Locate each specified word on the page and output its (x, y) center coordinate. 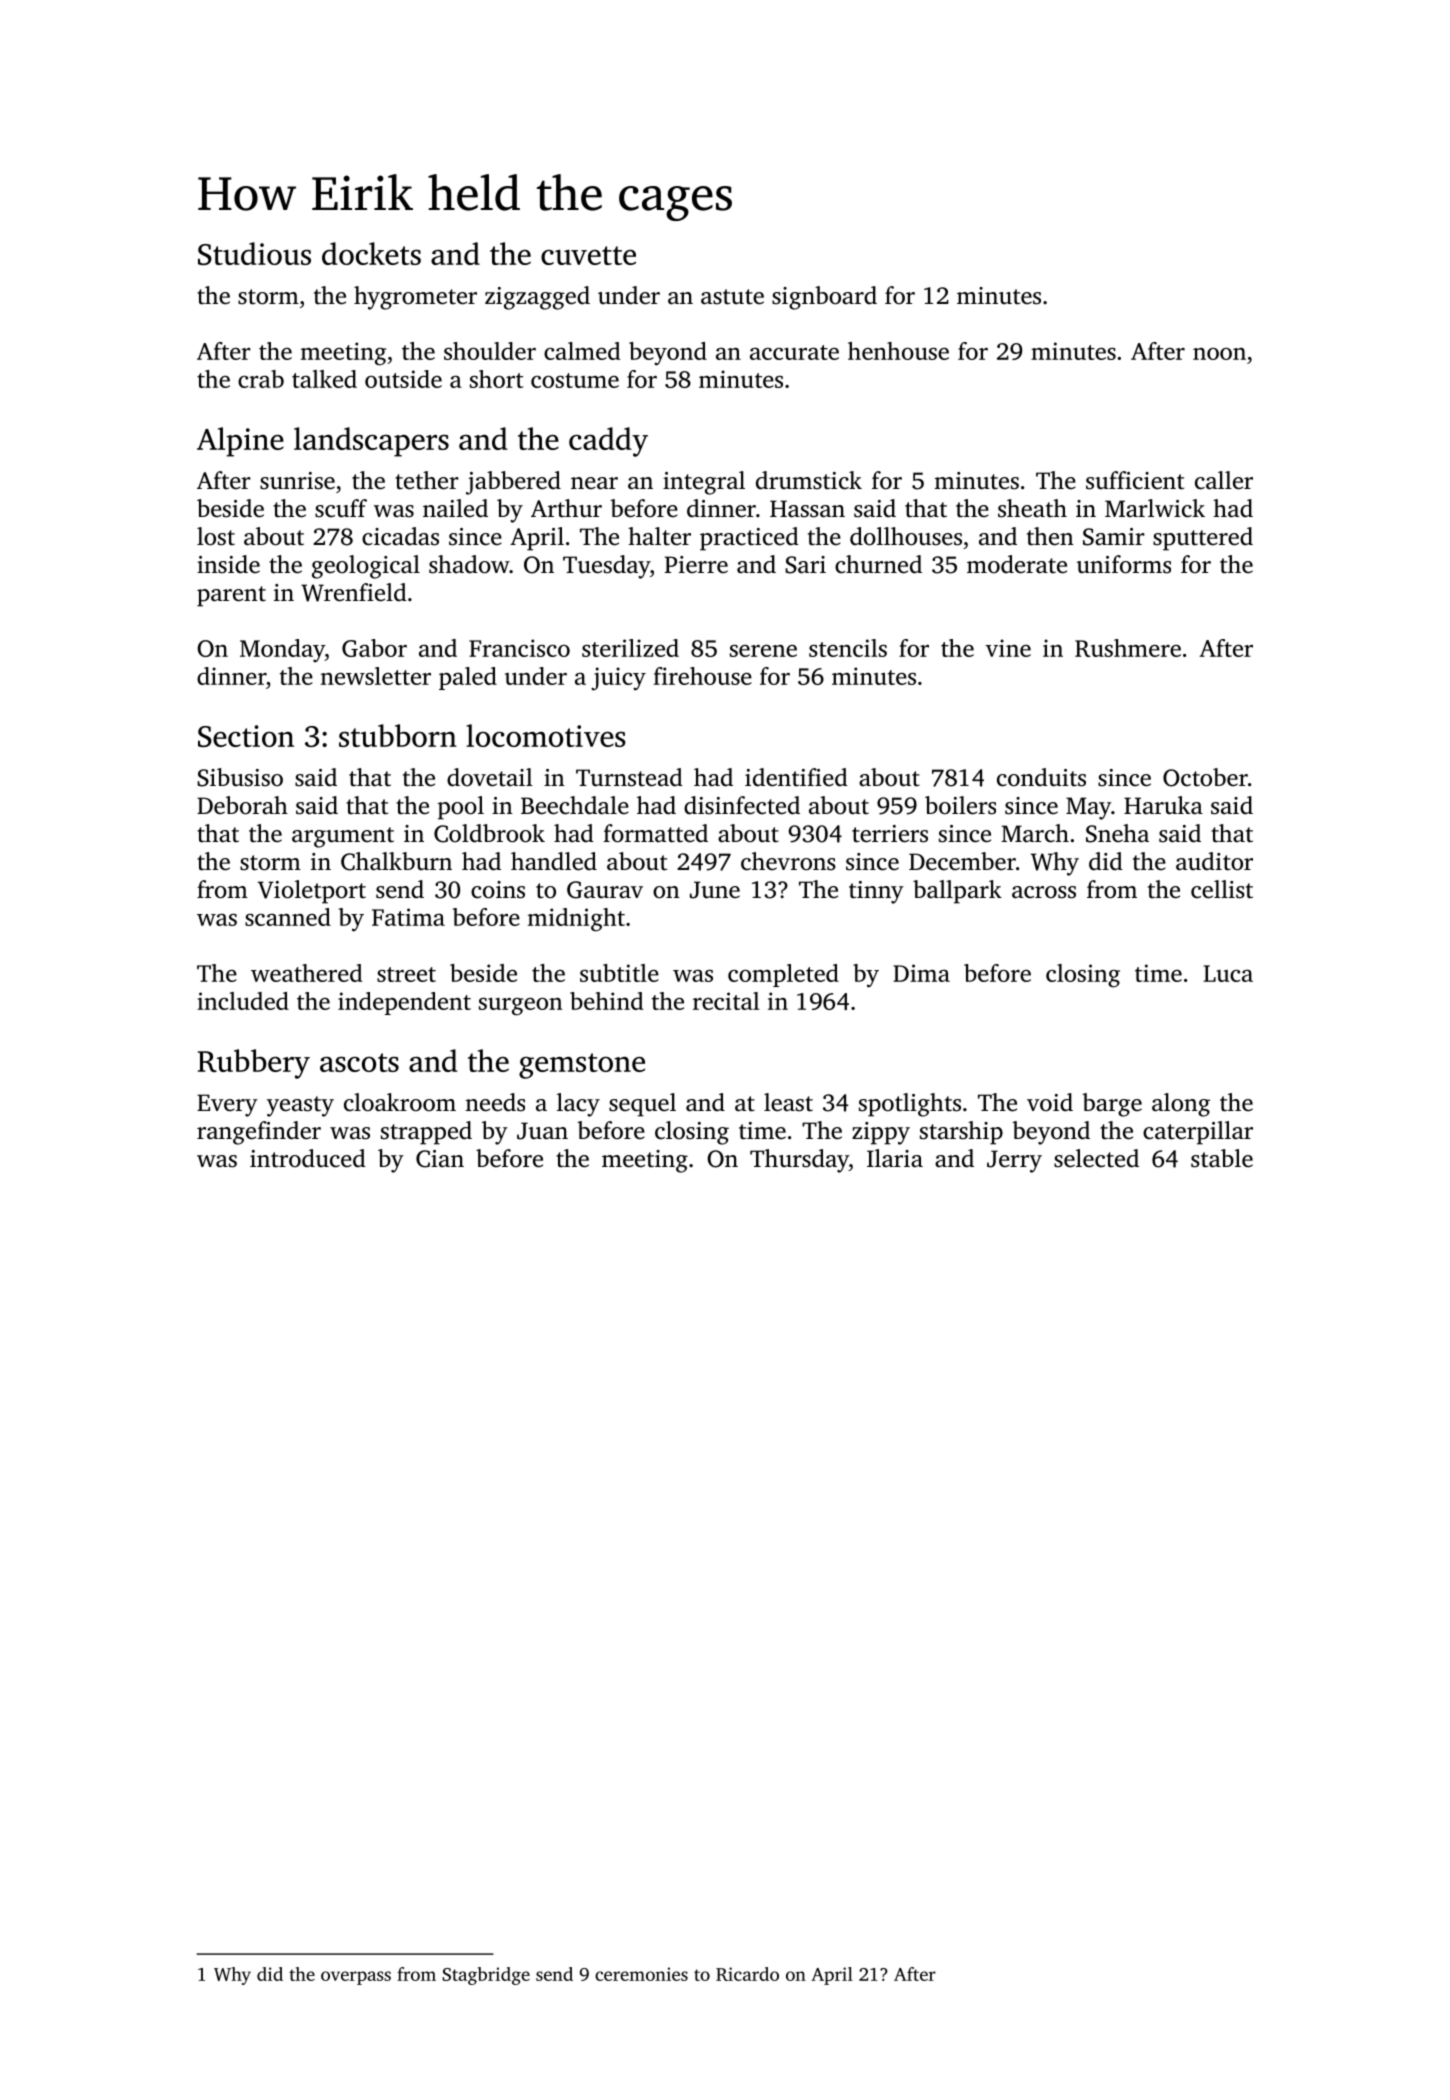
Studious (254, 253)
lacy (578, 1105)
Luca (1228, 973)
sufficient (1135, 480)
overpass (356, 1978)
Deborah (242, 805)
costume (575, 380)
